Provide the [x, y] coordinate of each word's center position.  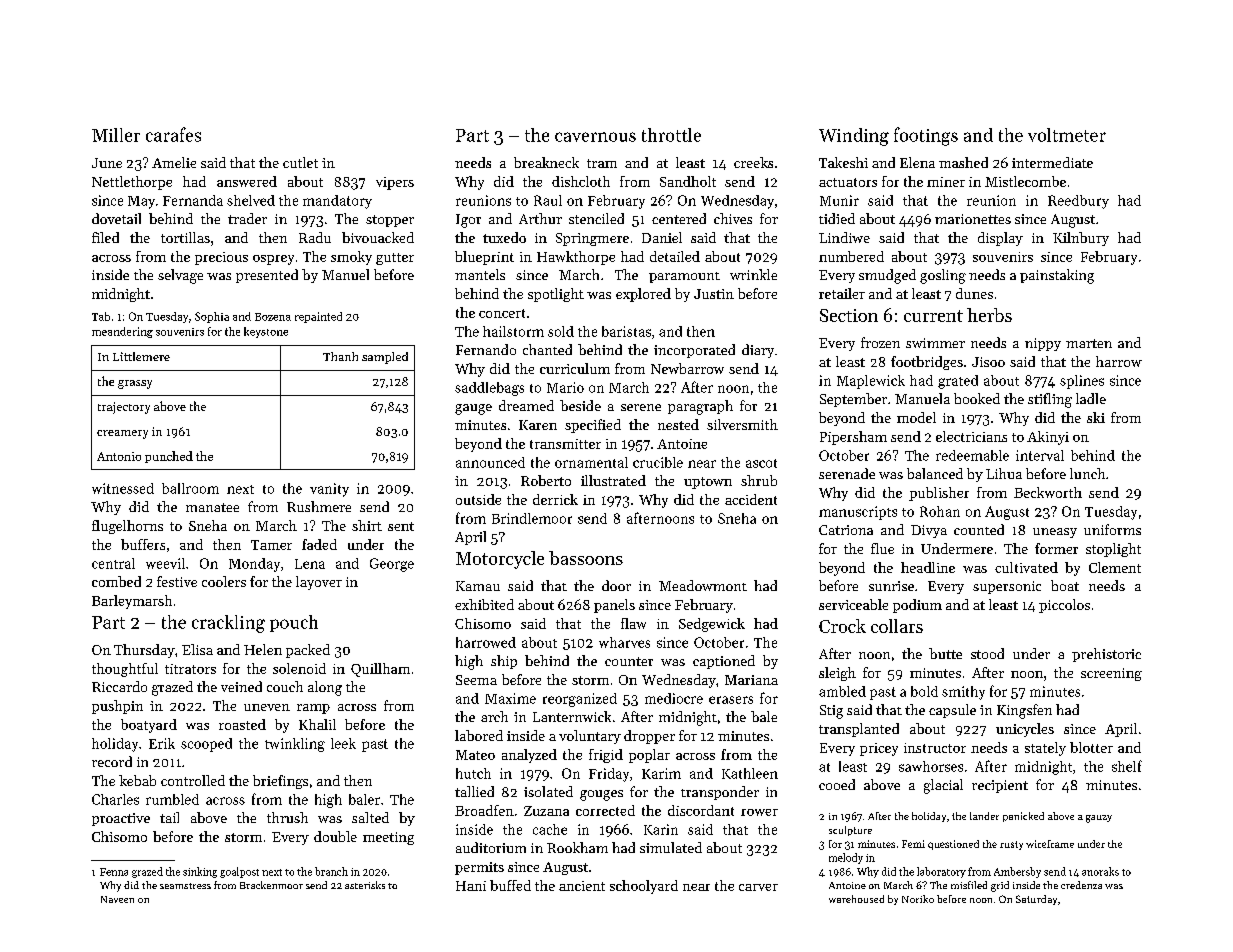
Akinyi [1048, 438]
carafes [173, 134]
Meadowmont [703, 585]
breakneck [546, 162]
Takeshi [843, 162]
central [113, 563]
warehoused [856, 899]
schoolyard [644, 887]
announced [490, 462]
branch [331, 871]
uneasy [1055, 533]
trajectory [124, 408]
